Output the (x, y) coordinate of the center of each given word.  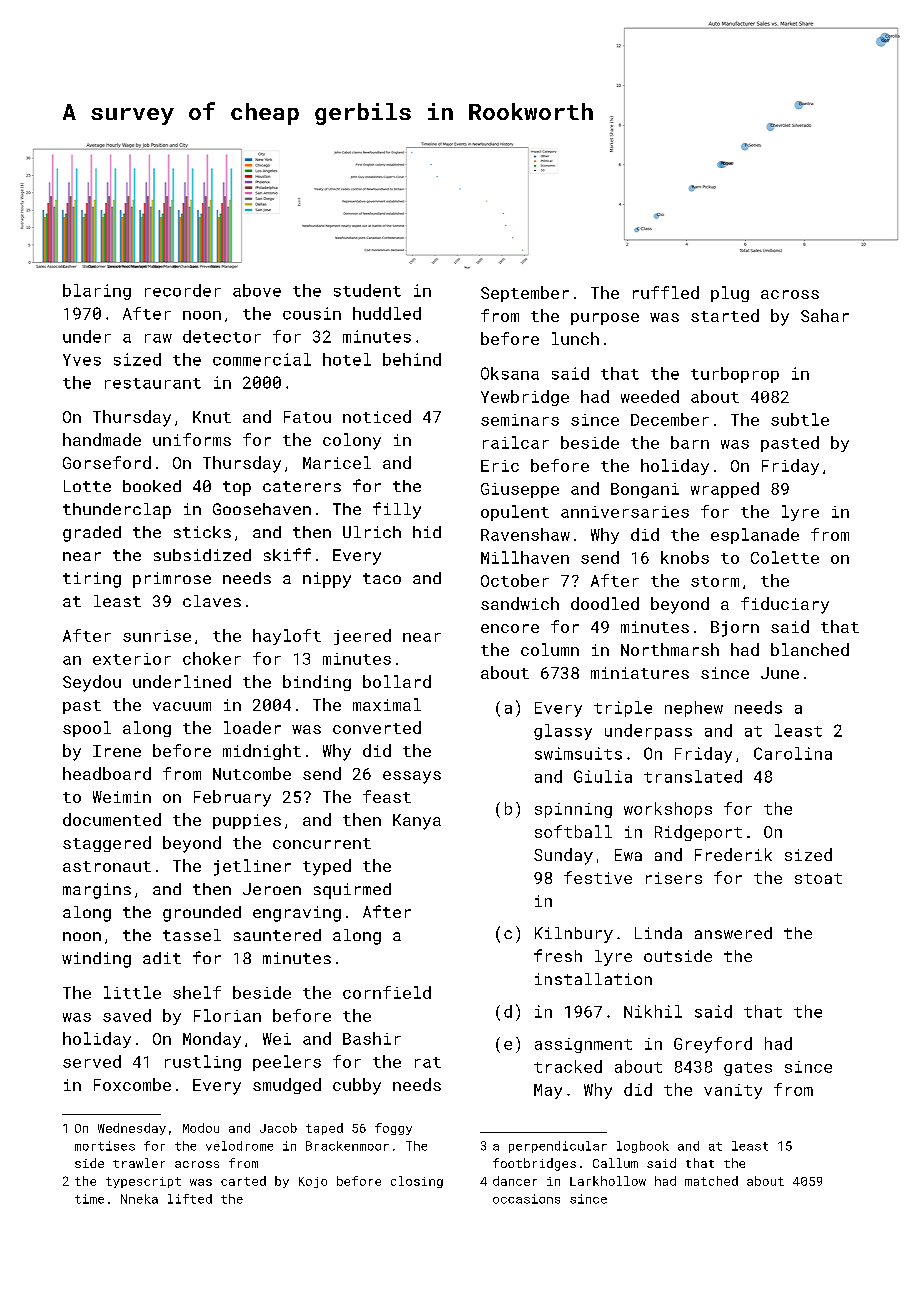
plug (730, 294)
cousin (312, 313)
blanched (810, 649)
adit (162, 958)
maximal (387, 704)
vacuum (182, 706)
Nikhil (653, 1011)
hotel (347, 359)
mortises (105, 1146)
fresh (558, 955)
